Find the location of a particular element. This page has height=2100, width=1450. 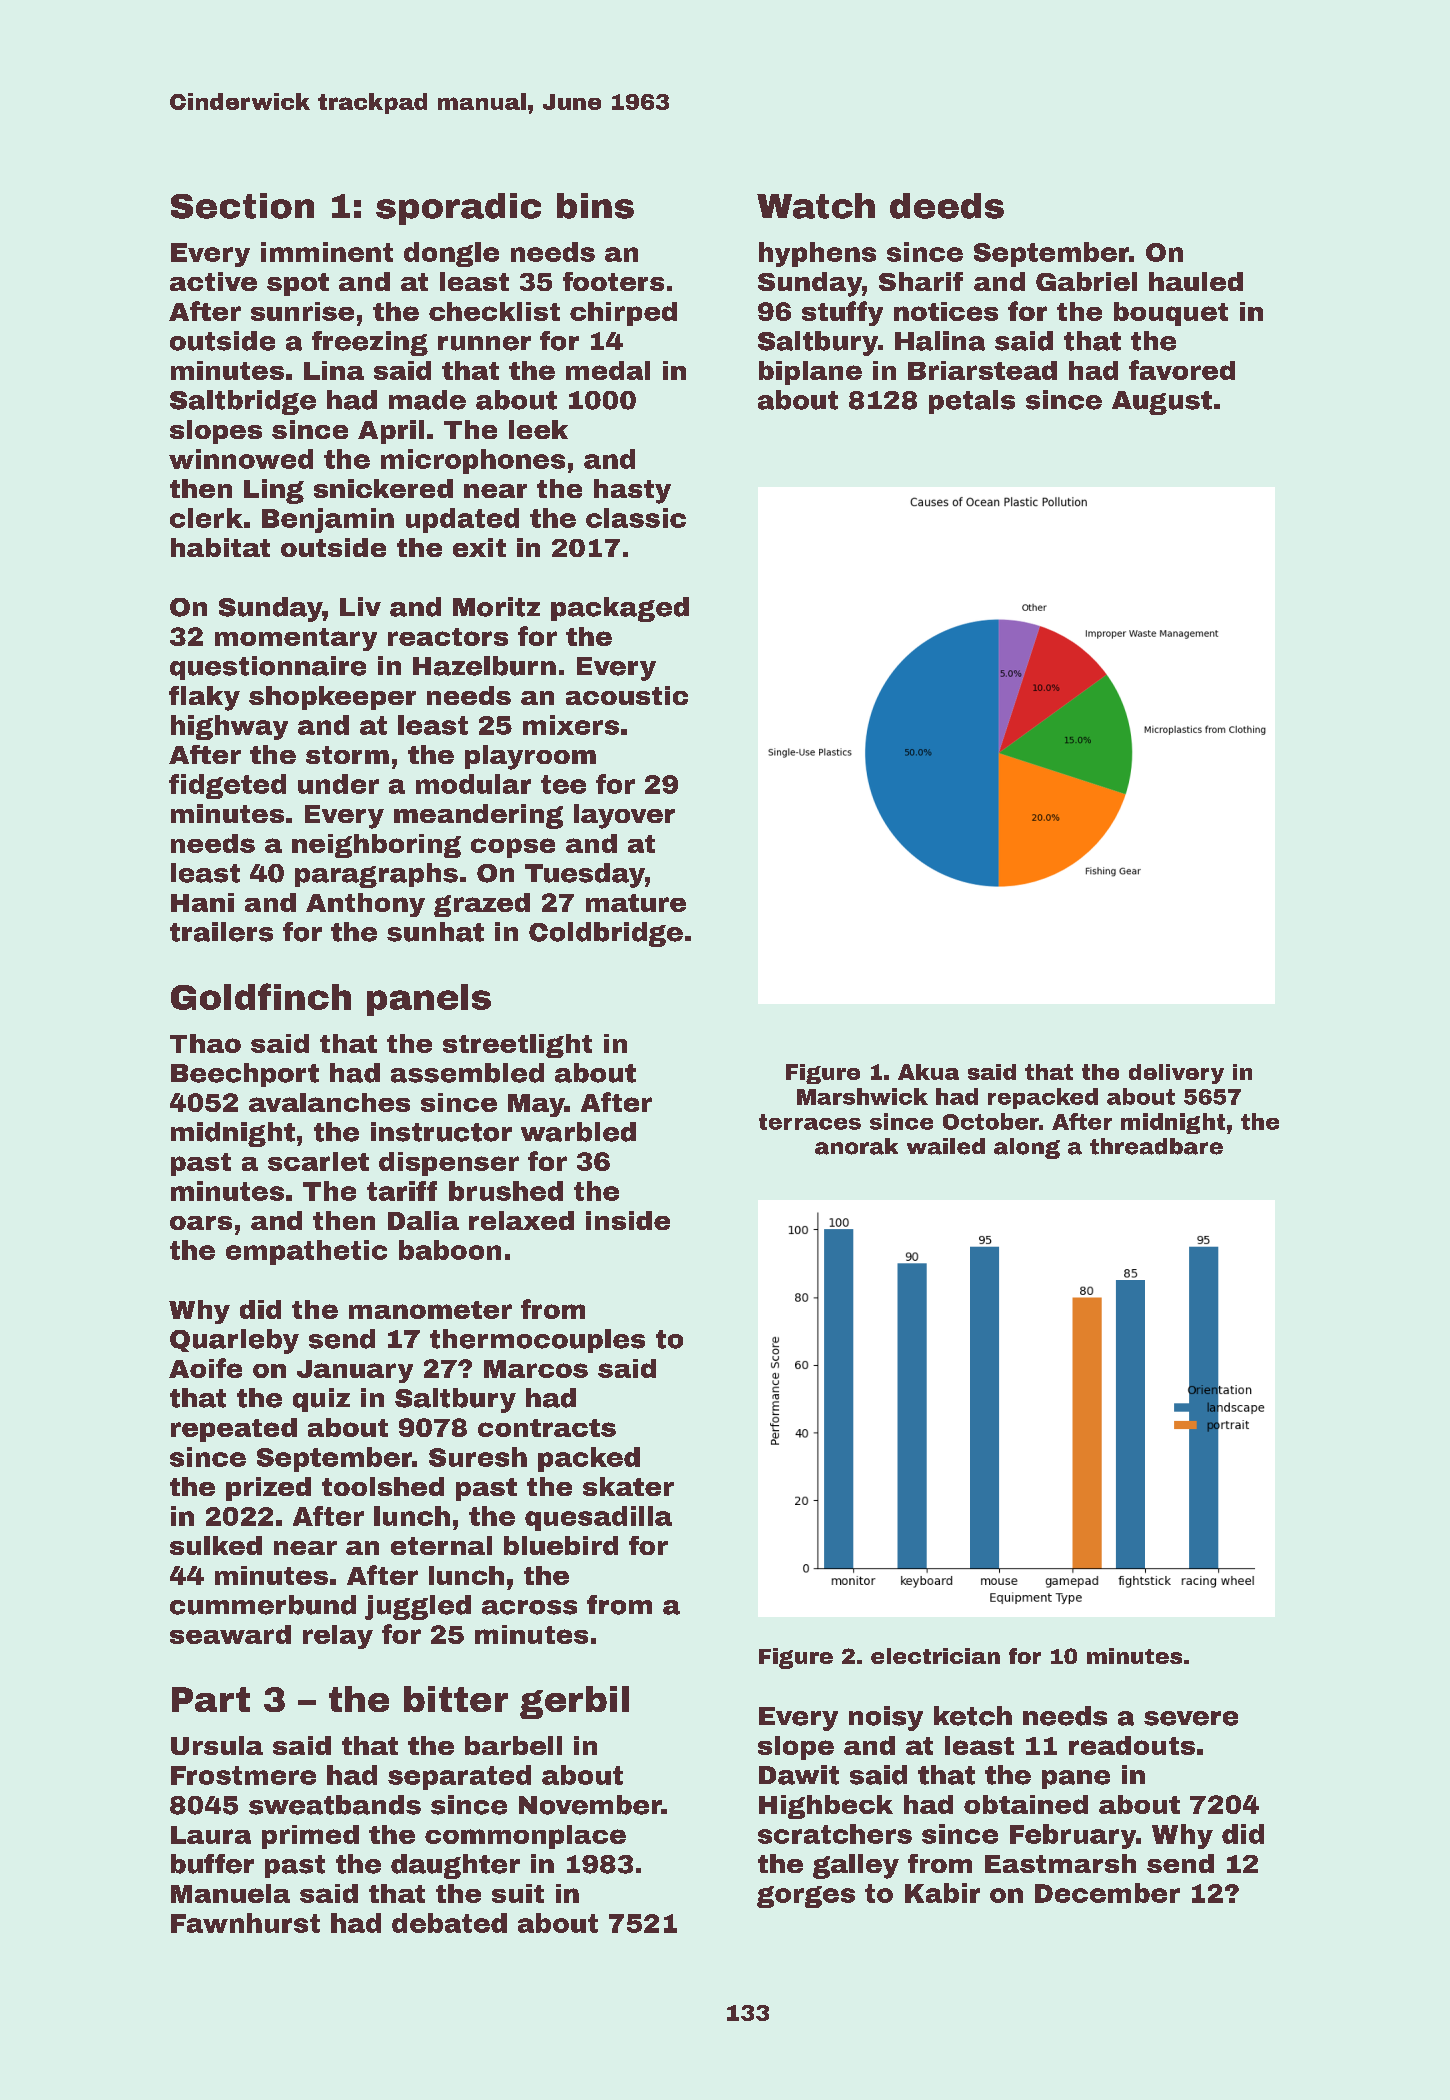

sweatbands is located at coordinates (335, 1805).
